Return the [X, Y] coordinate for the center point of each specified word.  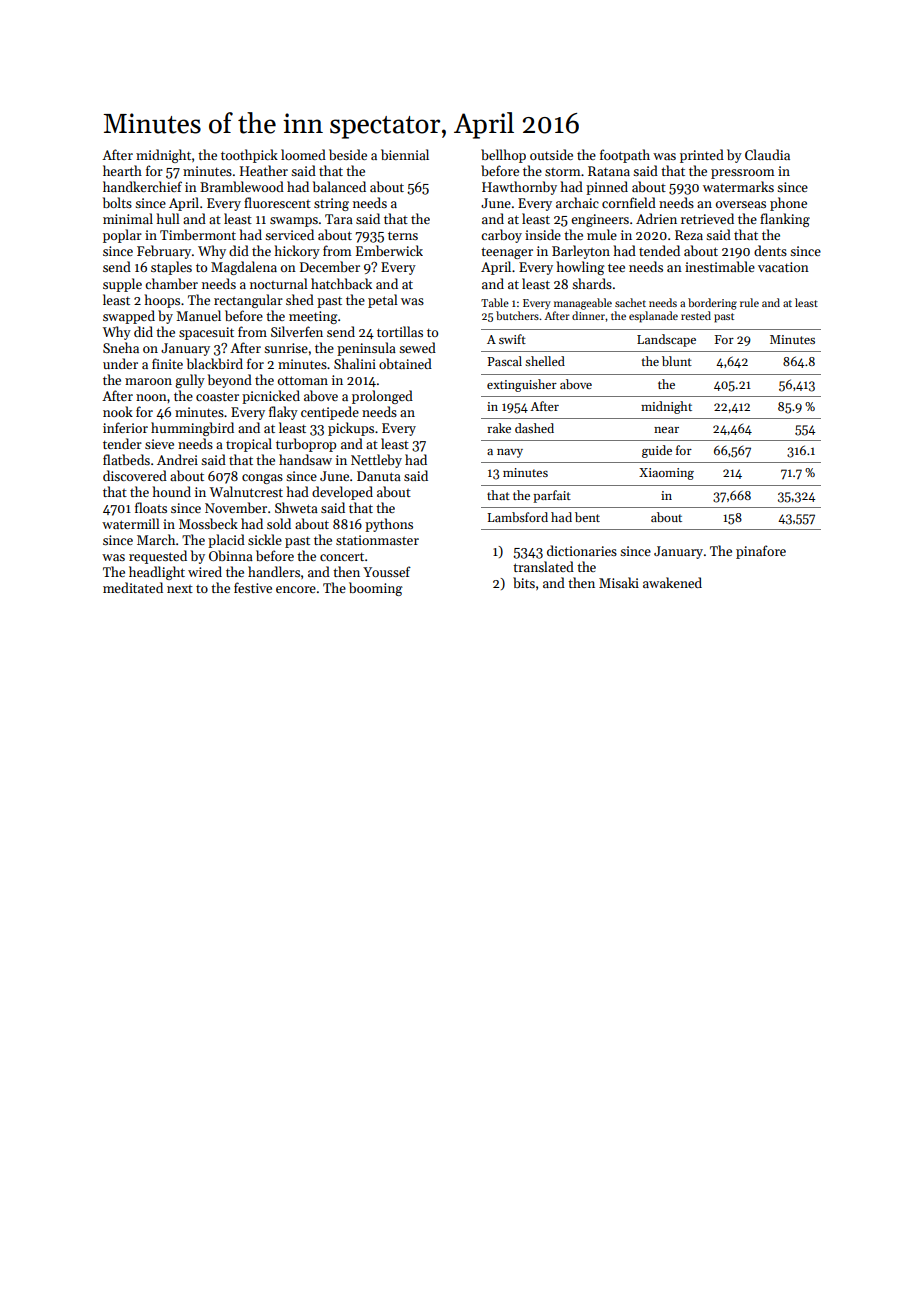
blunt [677, 361]
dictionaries [582, 550]
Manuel [198, 315]
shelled [545, 361]
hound [172, 491]
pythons [389, 525]
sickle [265, 539]
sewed [417, 347]
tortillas [400, 331]
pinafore [761, 552]
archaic [577, 202]
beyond [230, 381]
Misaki [619, 582]
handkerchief [142, 186]
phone [788, 204]
